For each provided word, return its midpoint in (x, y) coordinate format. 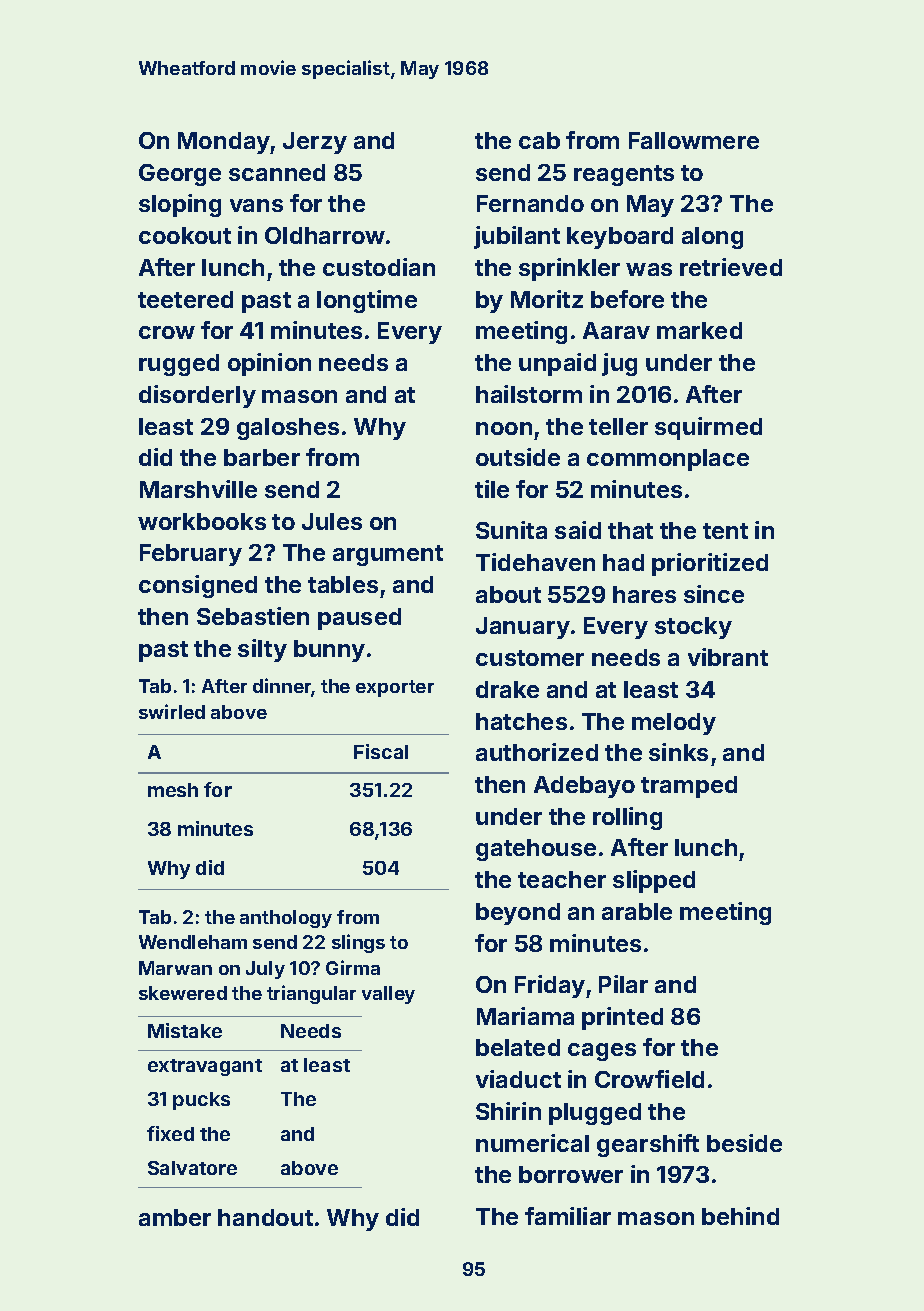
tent (725, 531)
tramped (689, 787)
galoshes (288, 429)
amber (175, 1217)
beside (744, 1143)
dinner (282, 687)
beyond (518, 914)
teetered (185, 299)
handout (265, 1217)
